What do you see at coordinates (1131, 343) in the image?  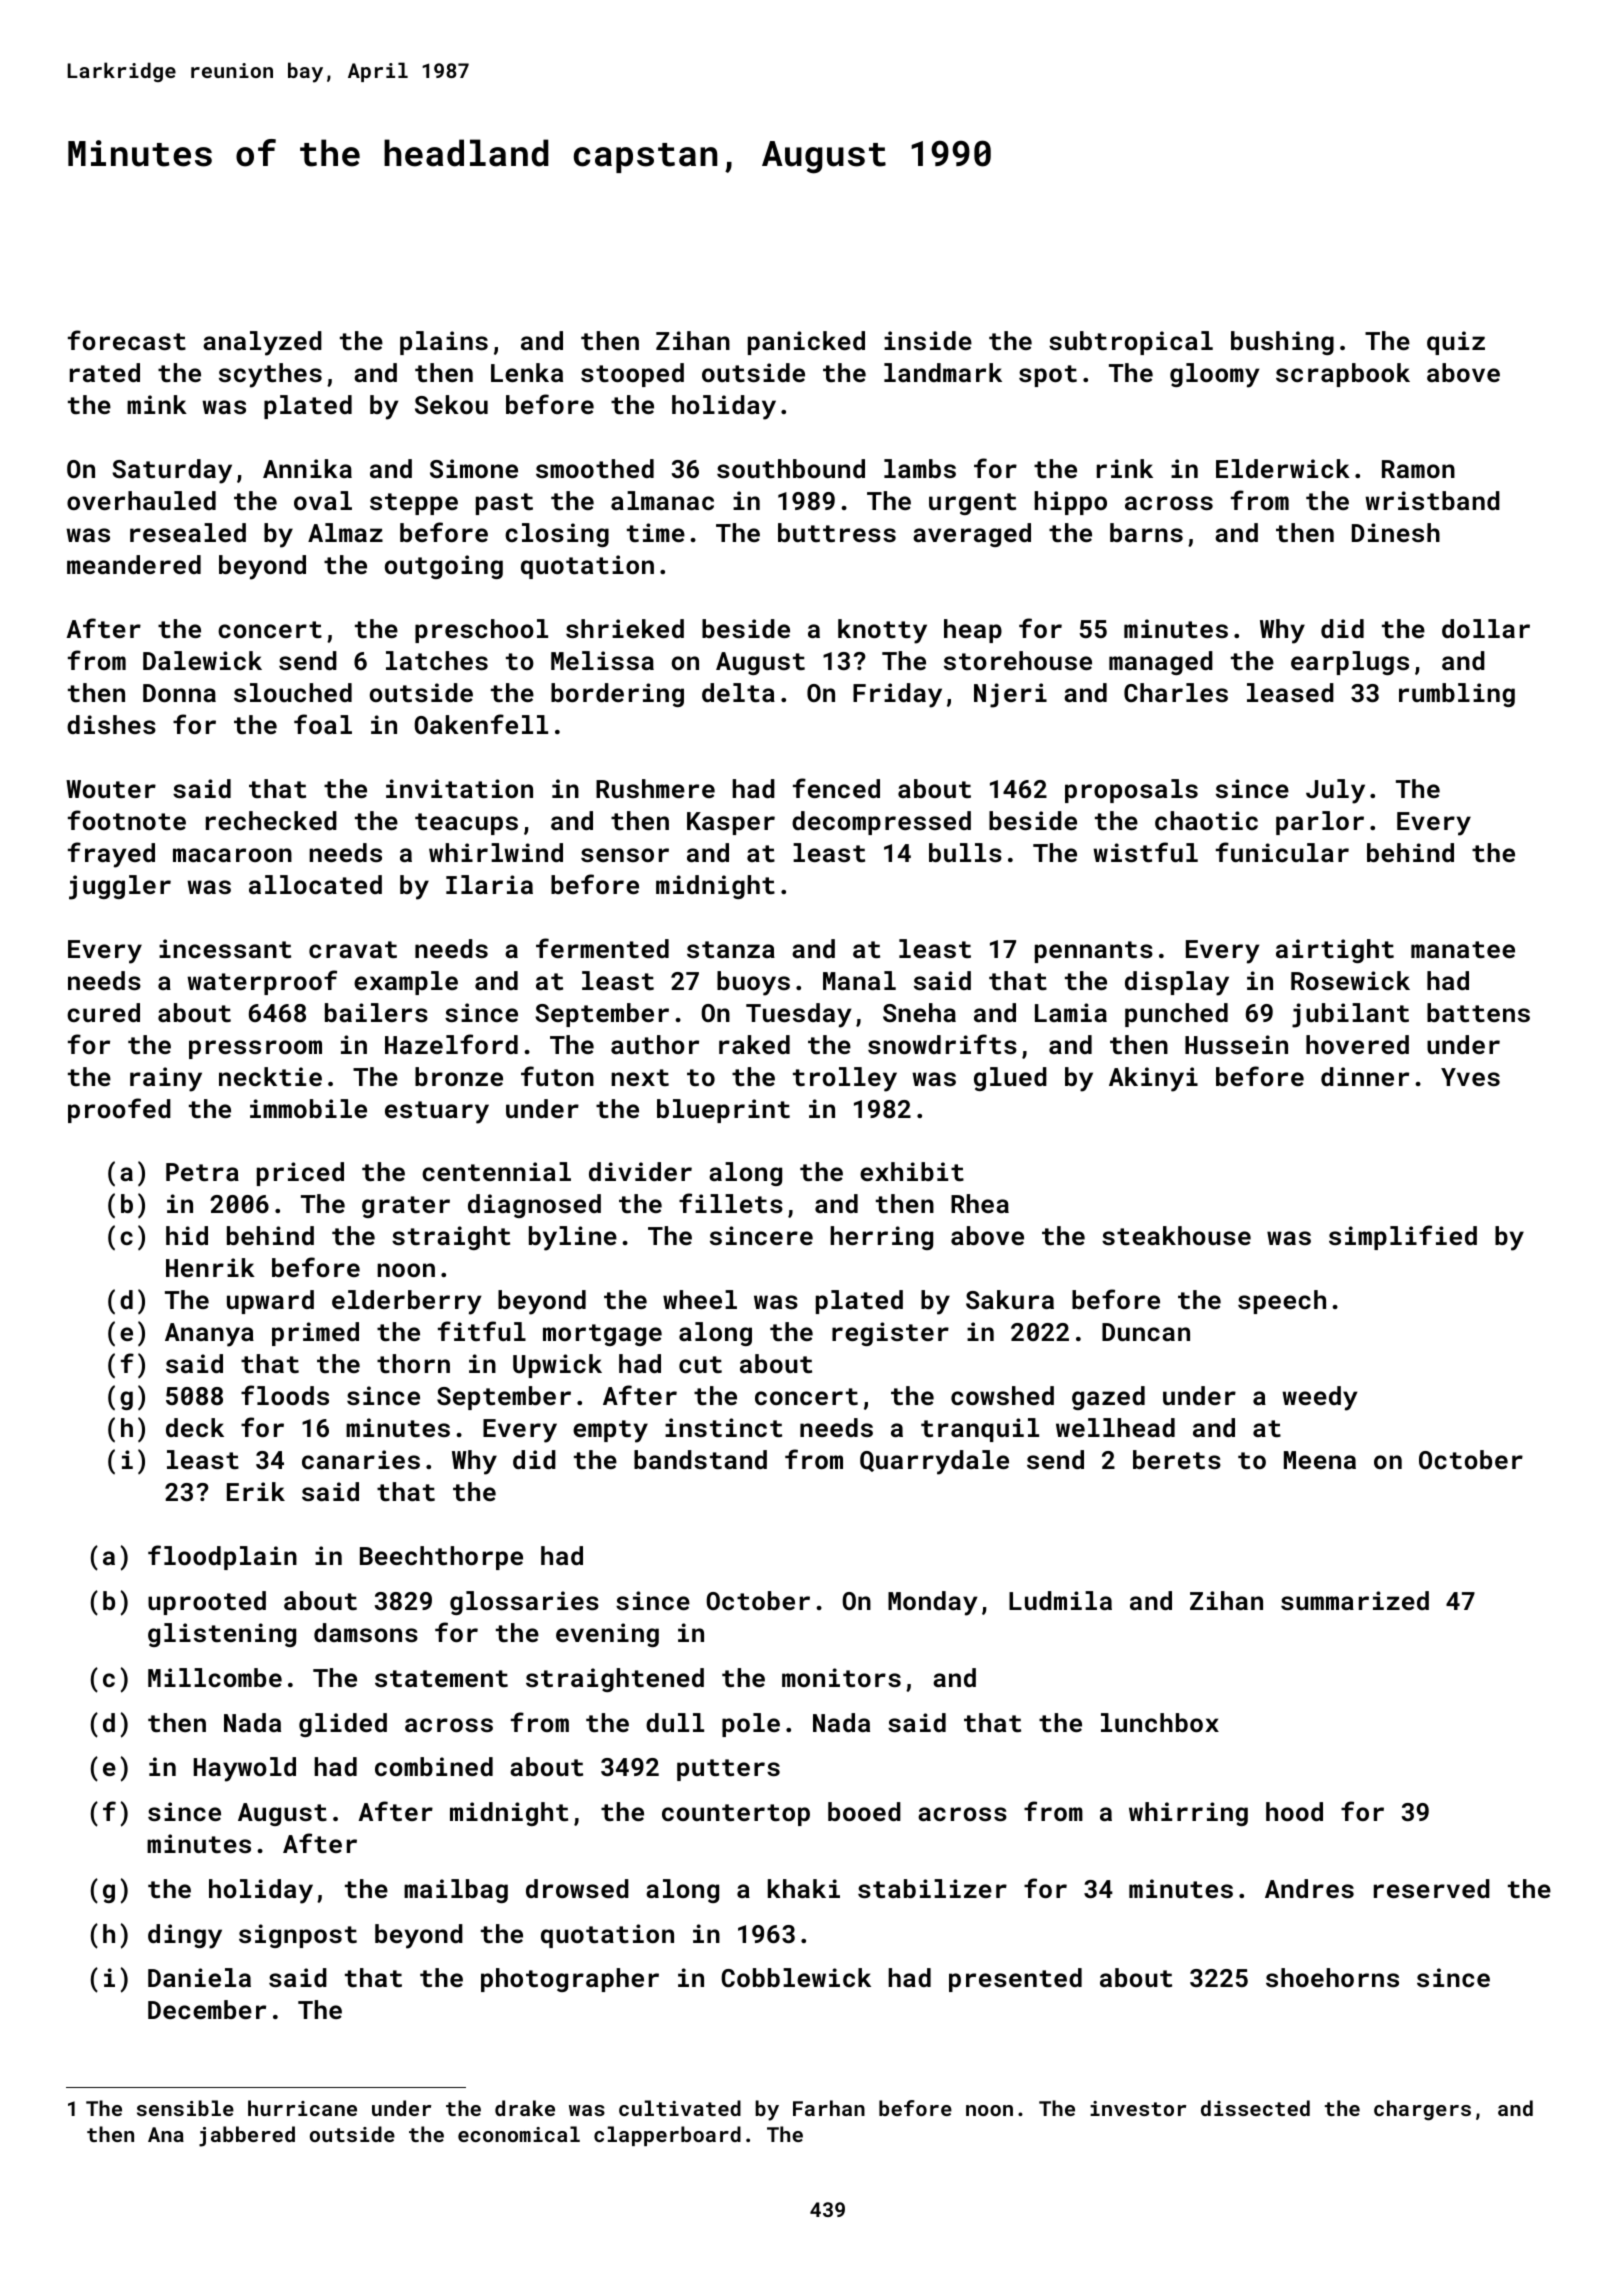 I see `subtropical` at bounding box center [1131, 343].
